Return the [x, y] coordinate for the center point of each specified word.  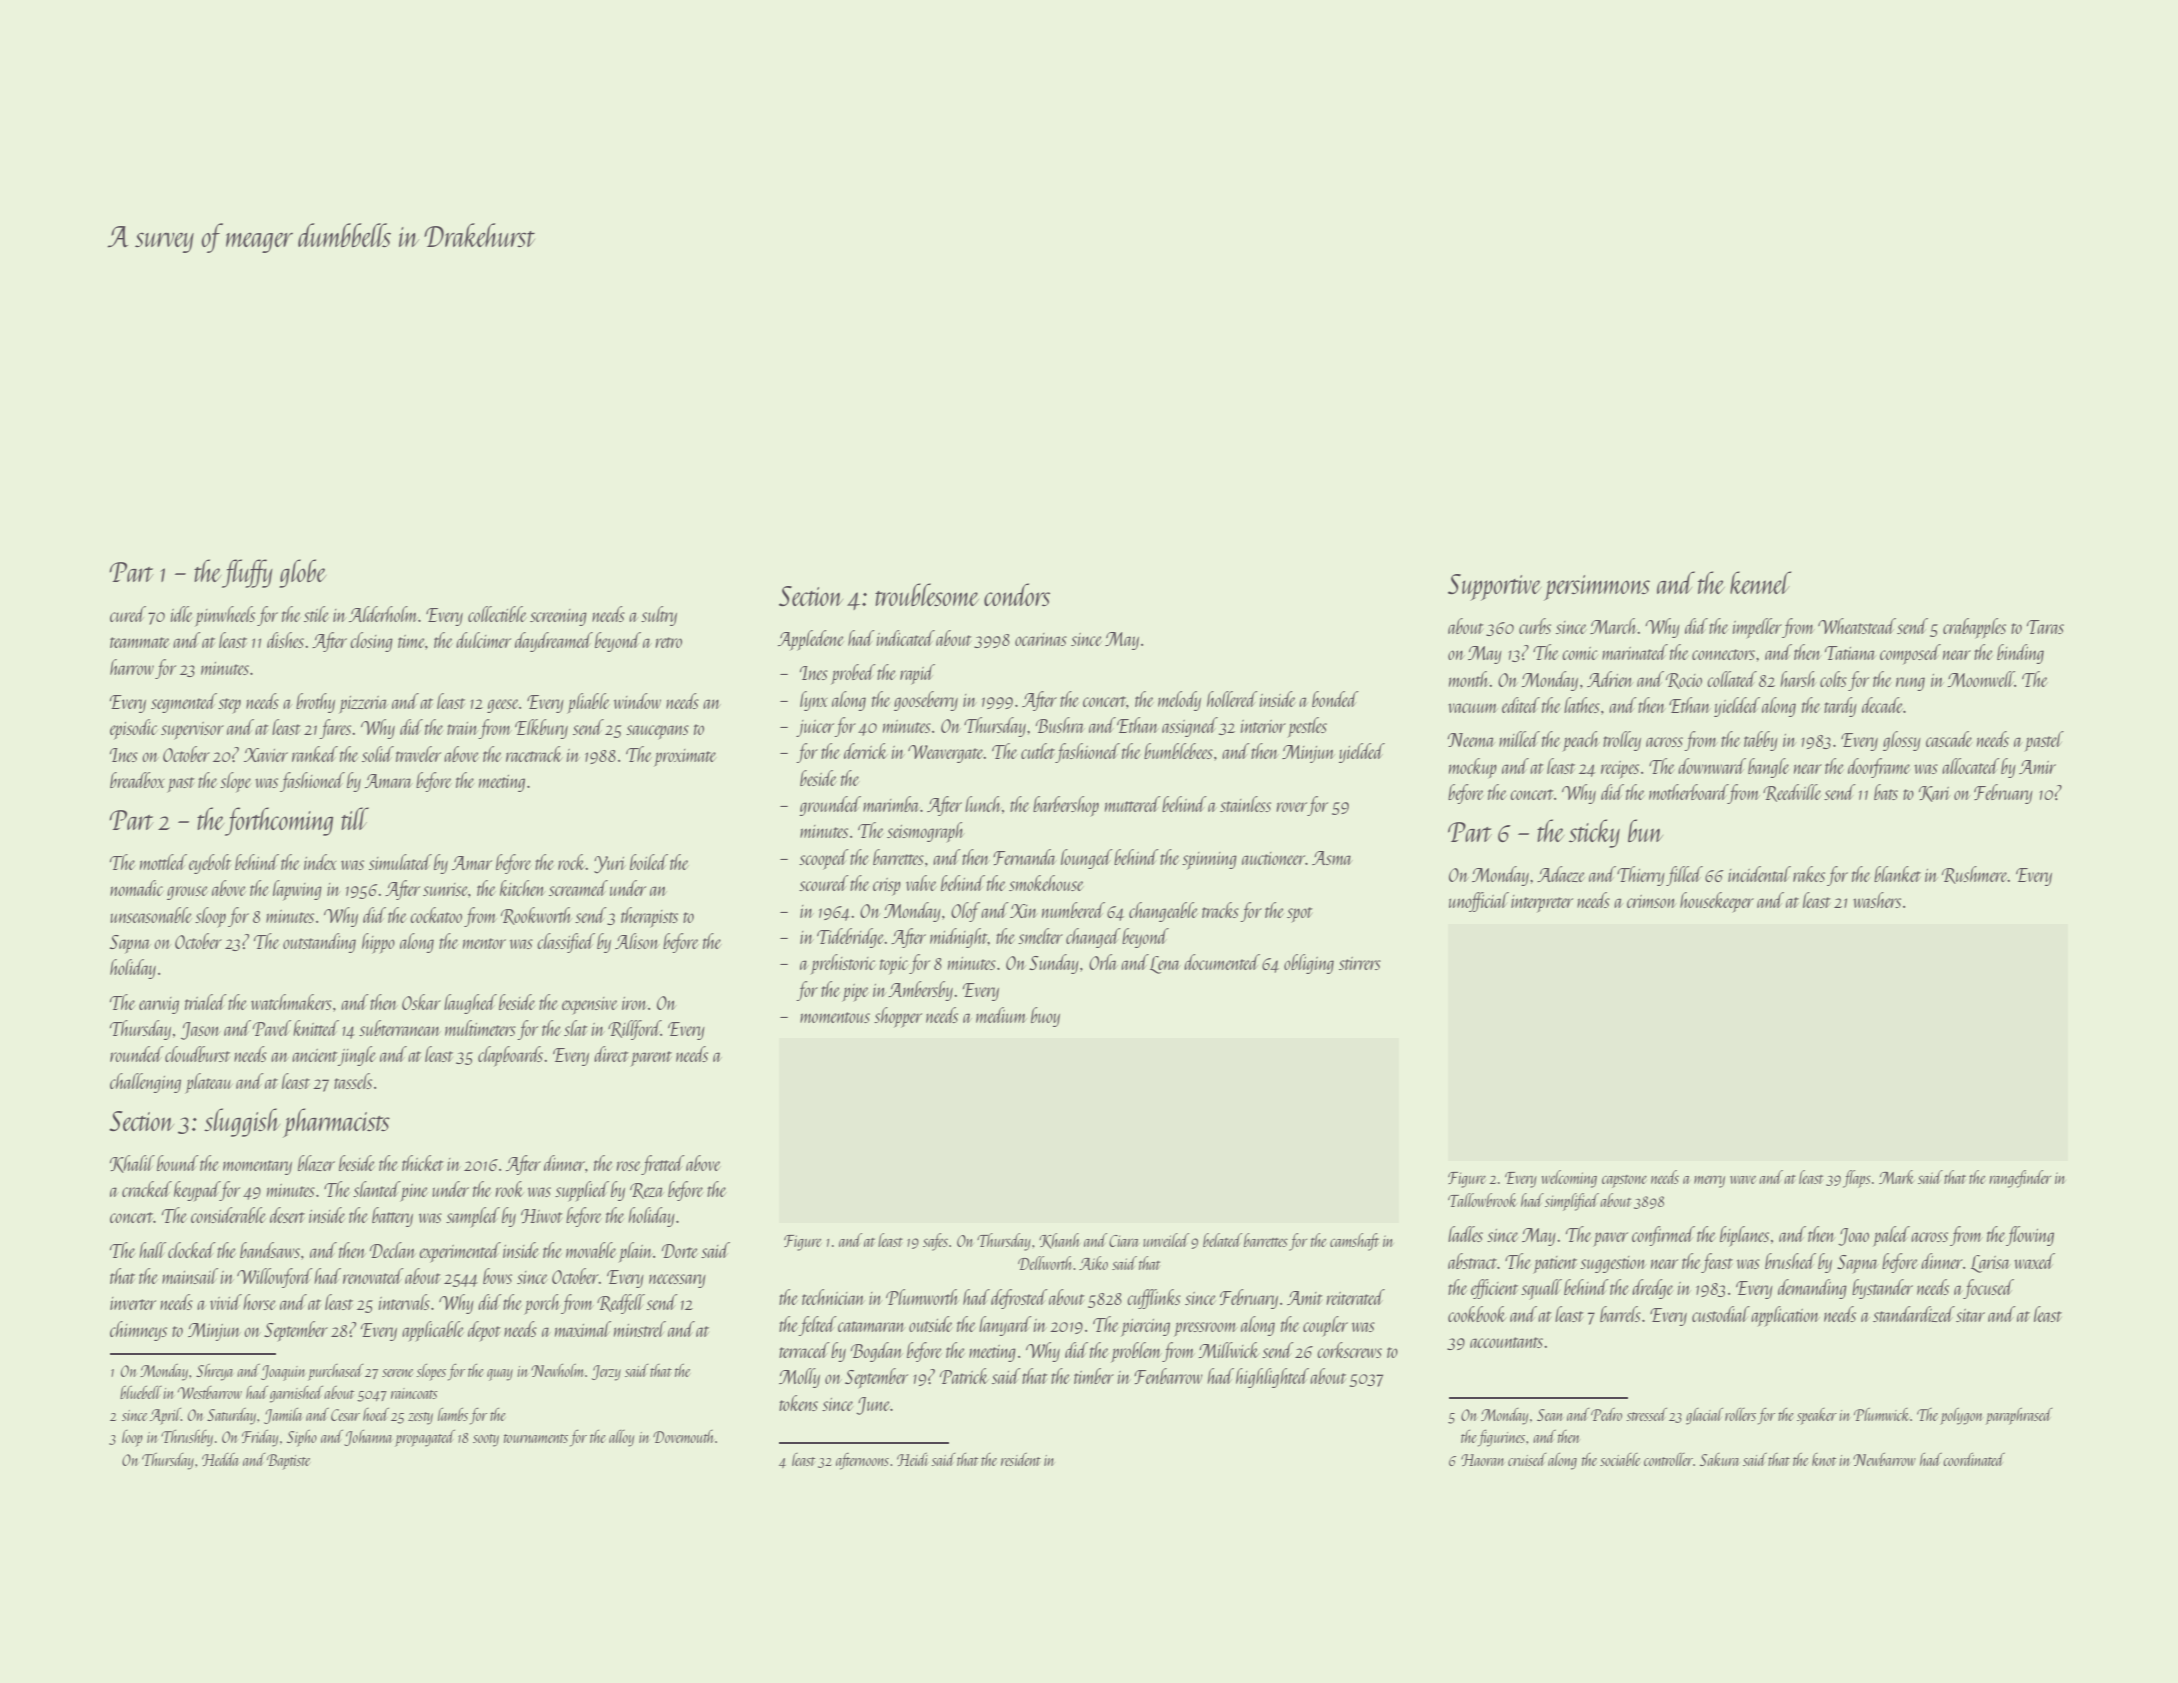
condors [1017, 594]
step [229, 706]
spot [1300, 915]
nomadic [136, 888]
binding [2020, 654]
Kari [1934, 794]
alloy [621, 1438]
